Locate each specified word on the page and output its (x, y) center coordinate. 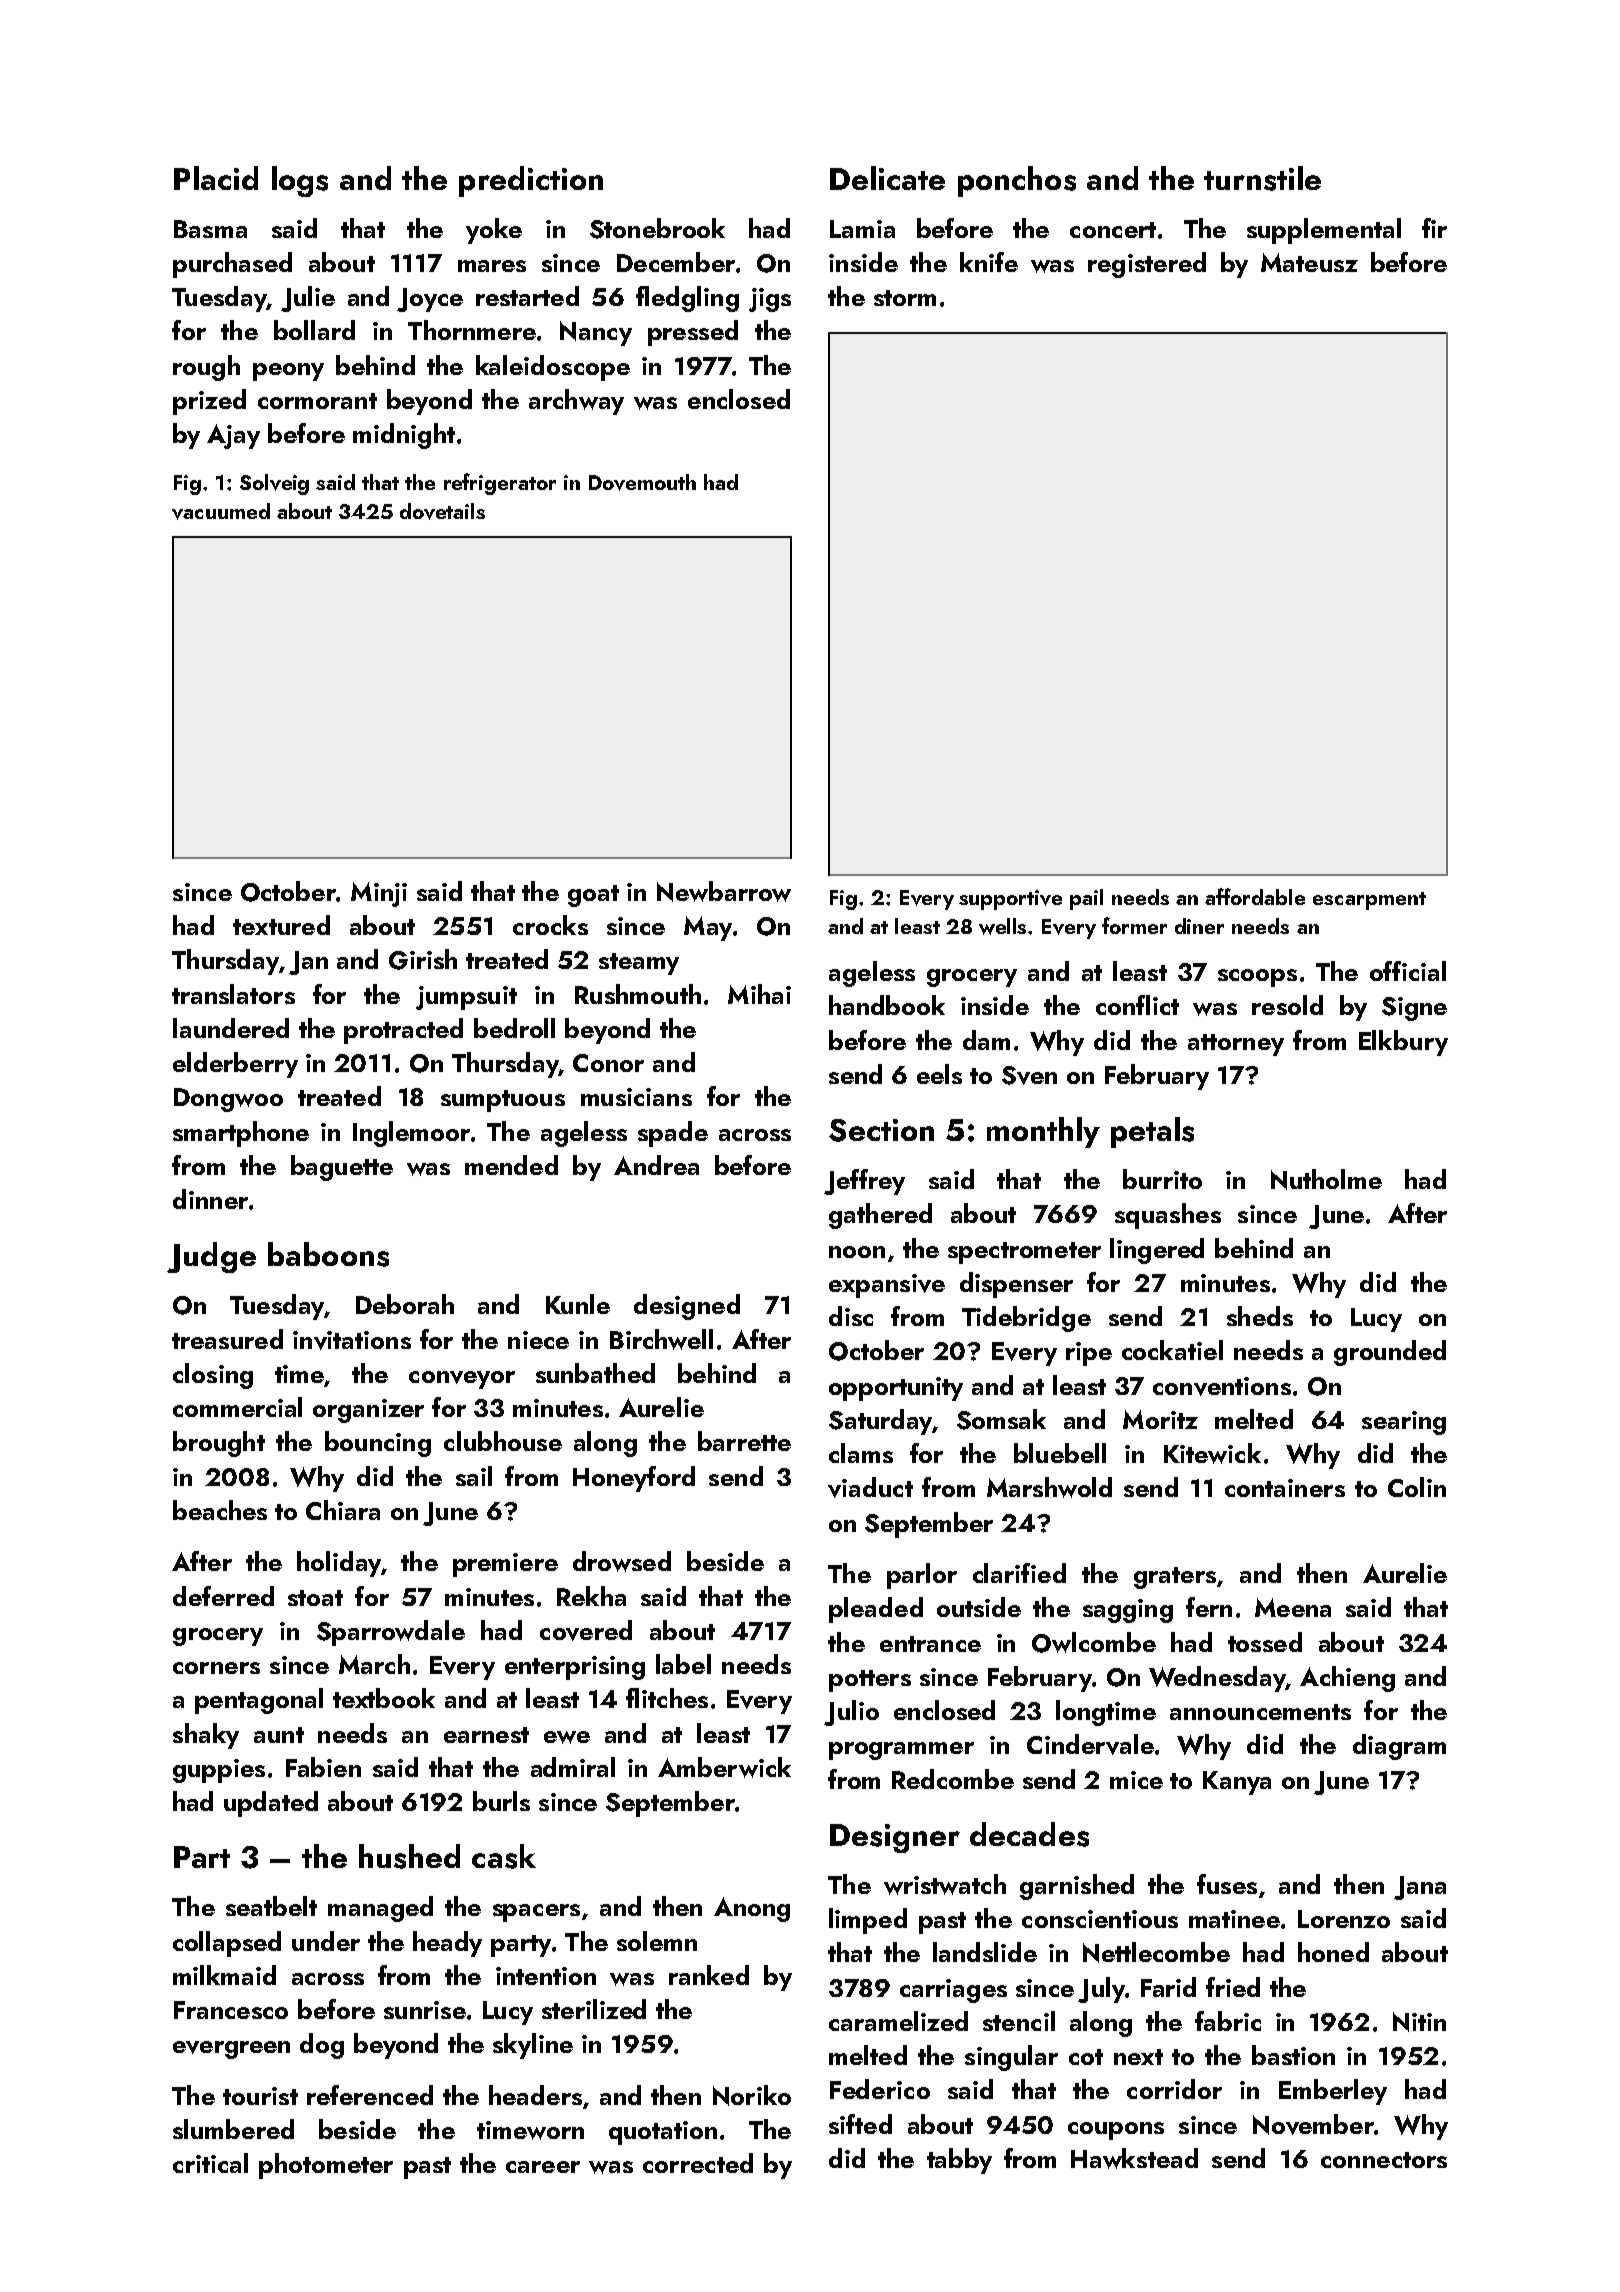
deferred (223, 1596)
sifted (860, 2124)
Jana (1420, 1888)
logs (300, 181)
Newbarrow (724, 891)
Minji (379, 894)
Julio (851, 1713)
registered (1147, 265)
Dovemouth (642, 482)
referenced (370, 2095)
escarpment (1369, 901)
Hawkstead (1134, 2158)
